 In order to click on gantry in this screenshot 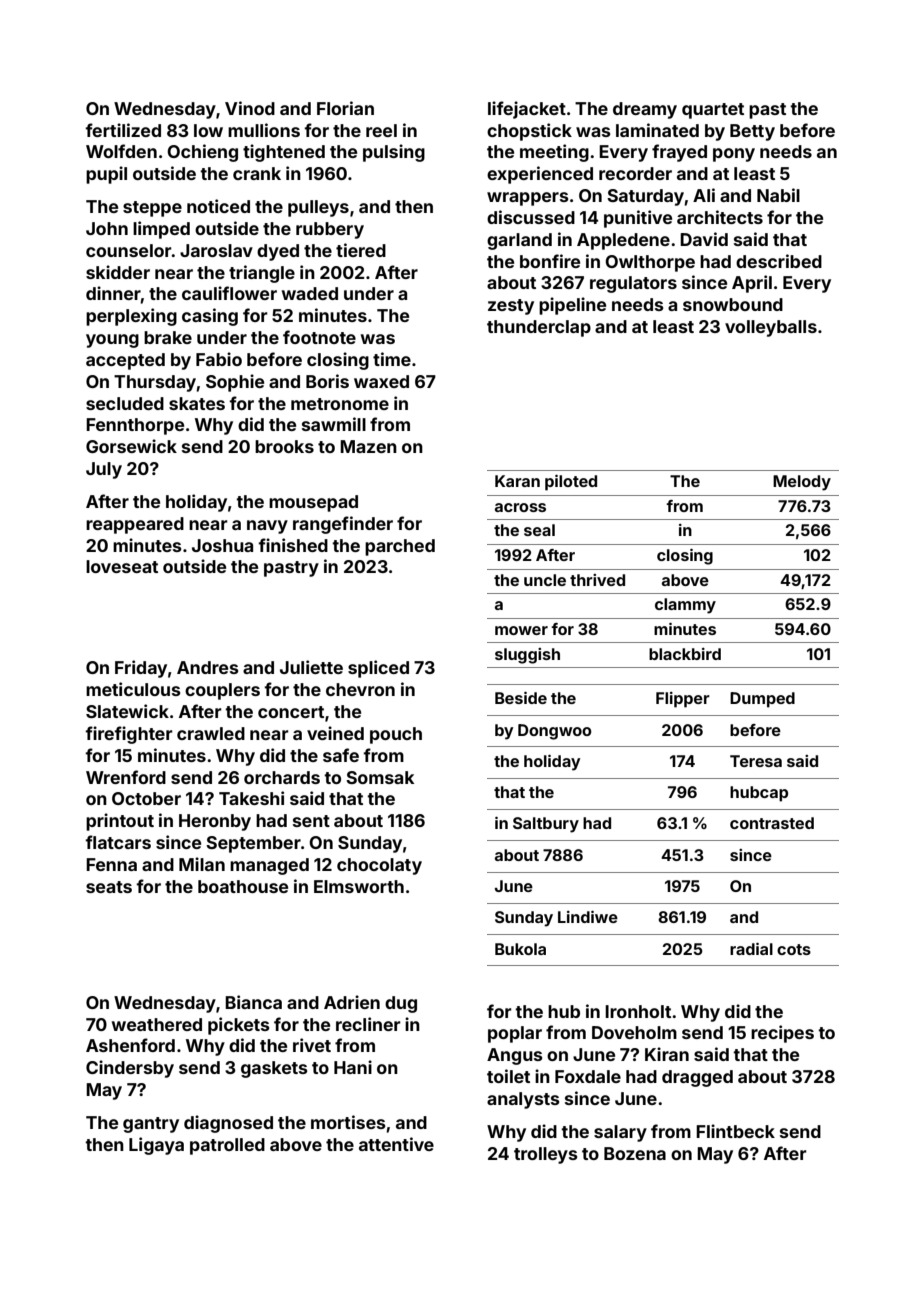, I will do `click(151, 1125)`.
